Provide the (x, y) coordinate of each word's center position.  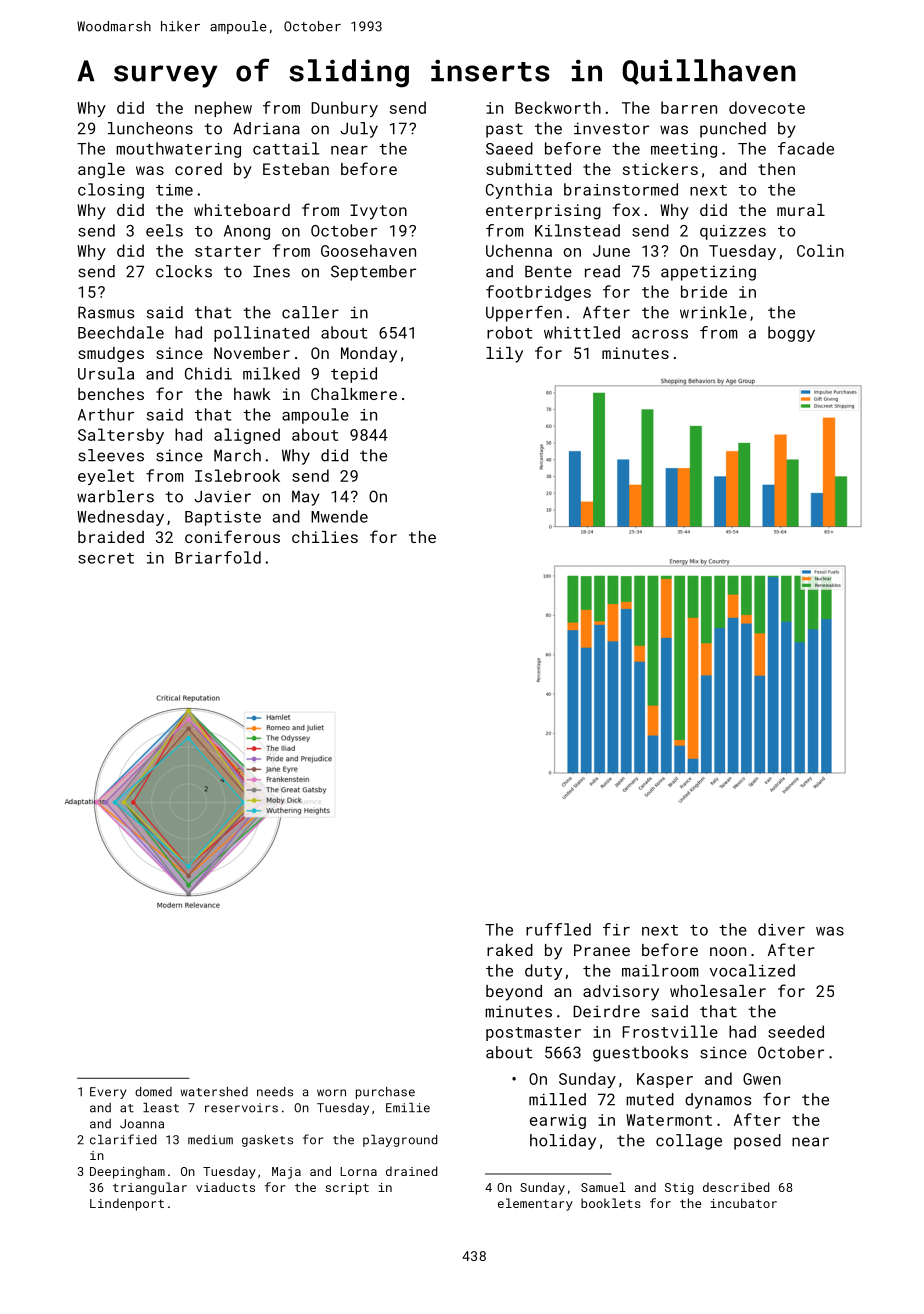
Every (108, 1093)
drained (411, 1171)
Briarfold (218, 557)
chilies (325, 537)
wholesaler (718, 991)
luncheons (150, 128)
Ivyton (378, 212)
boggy (791, 334)
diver (781, 929)
